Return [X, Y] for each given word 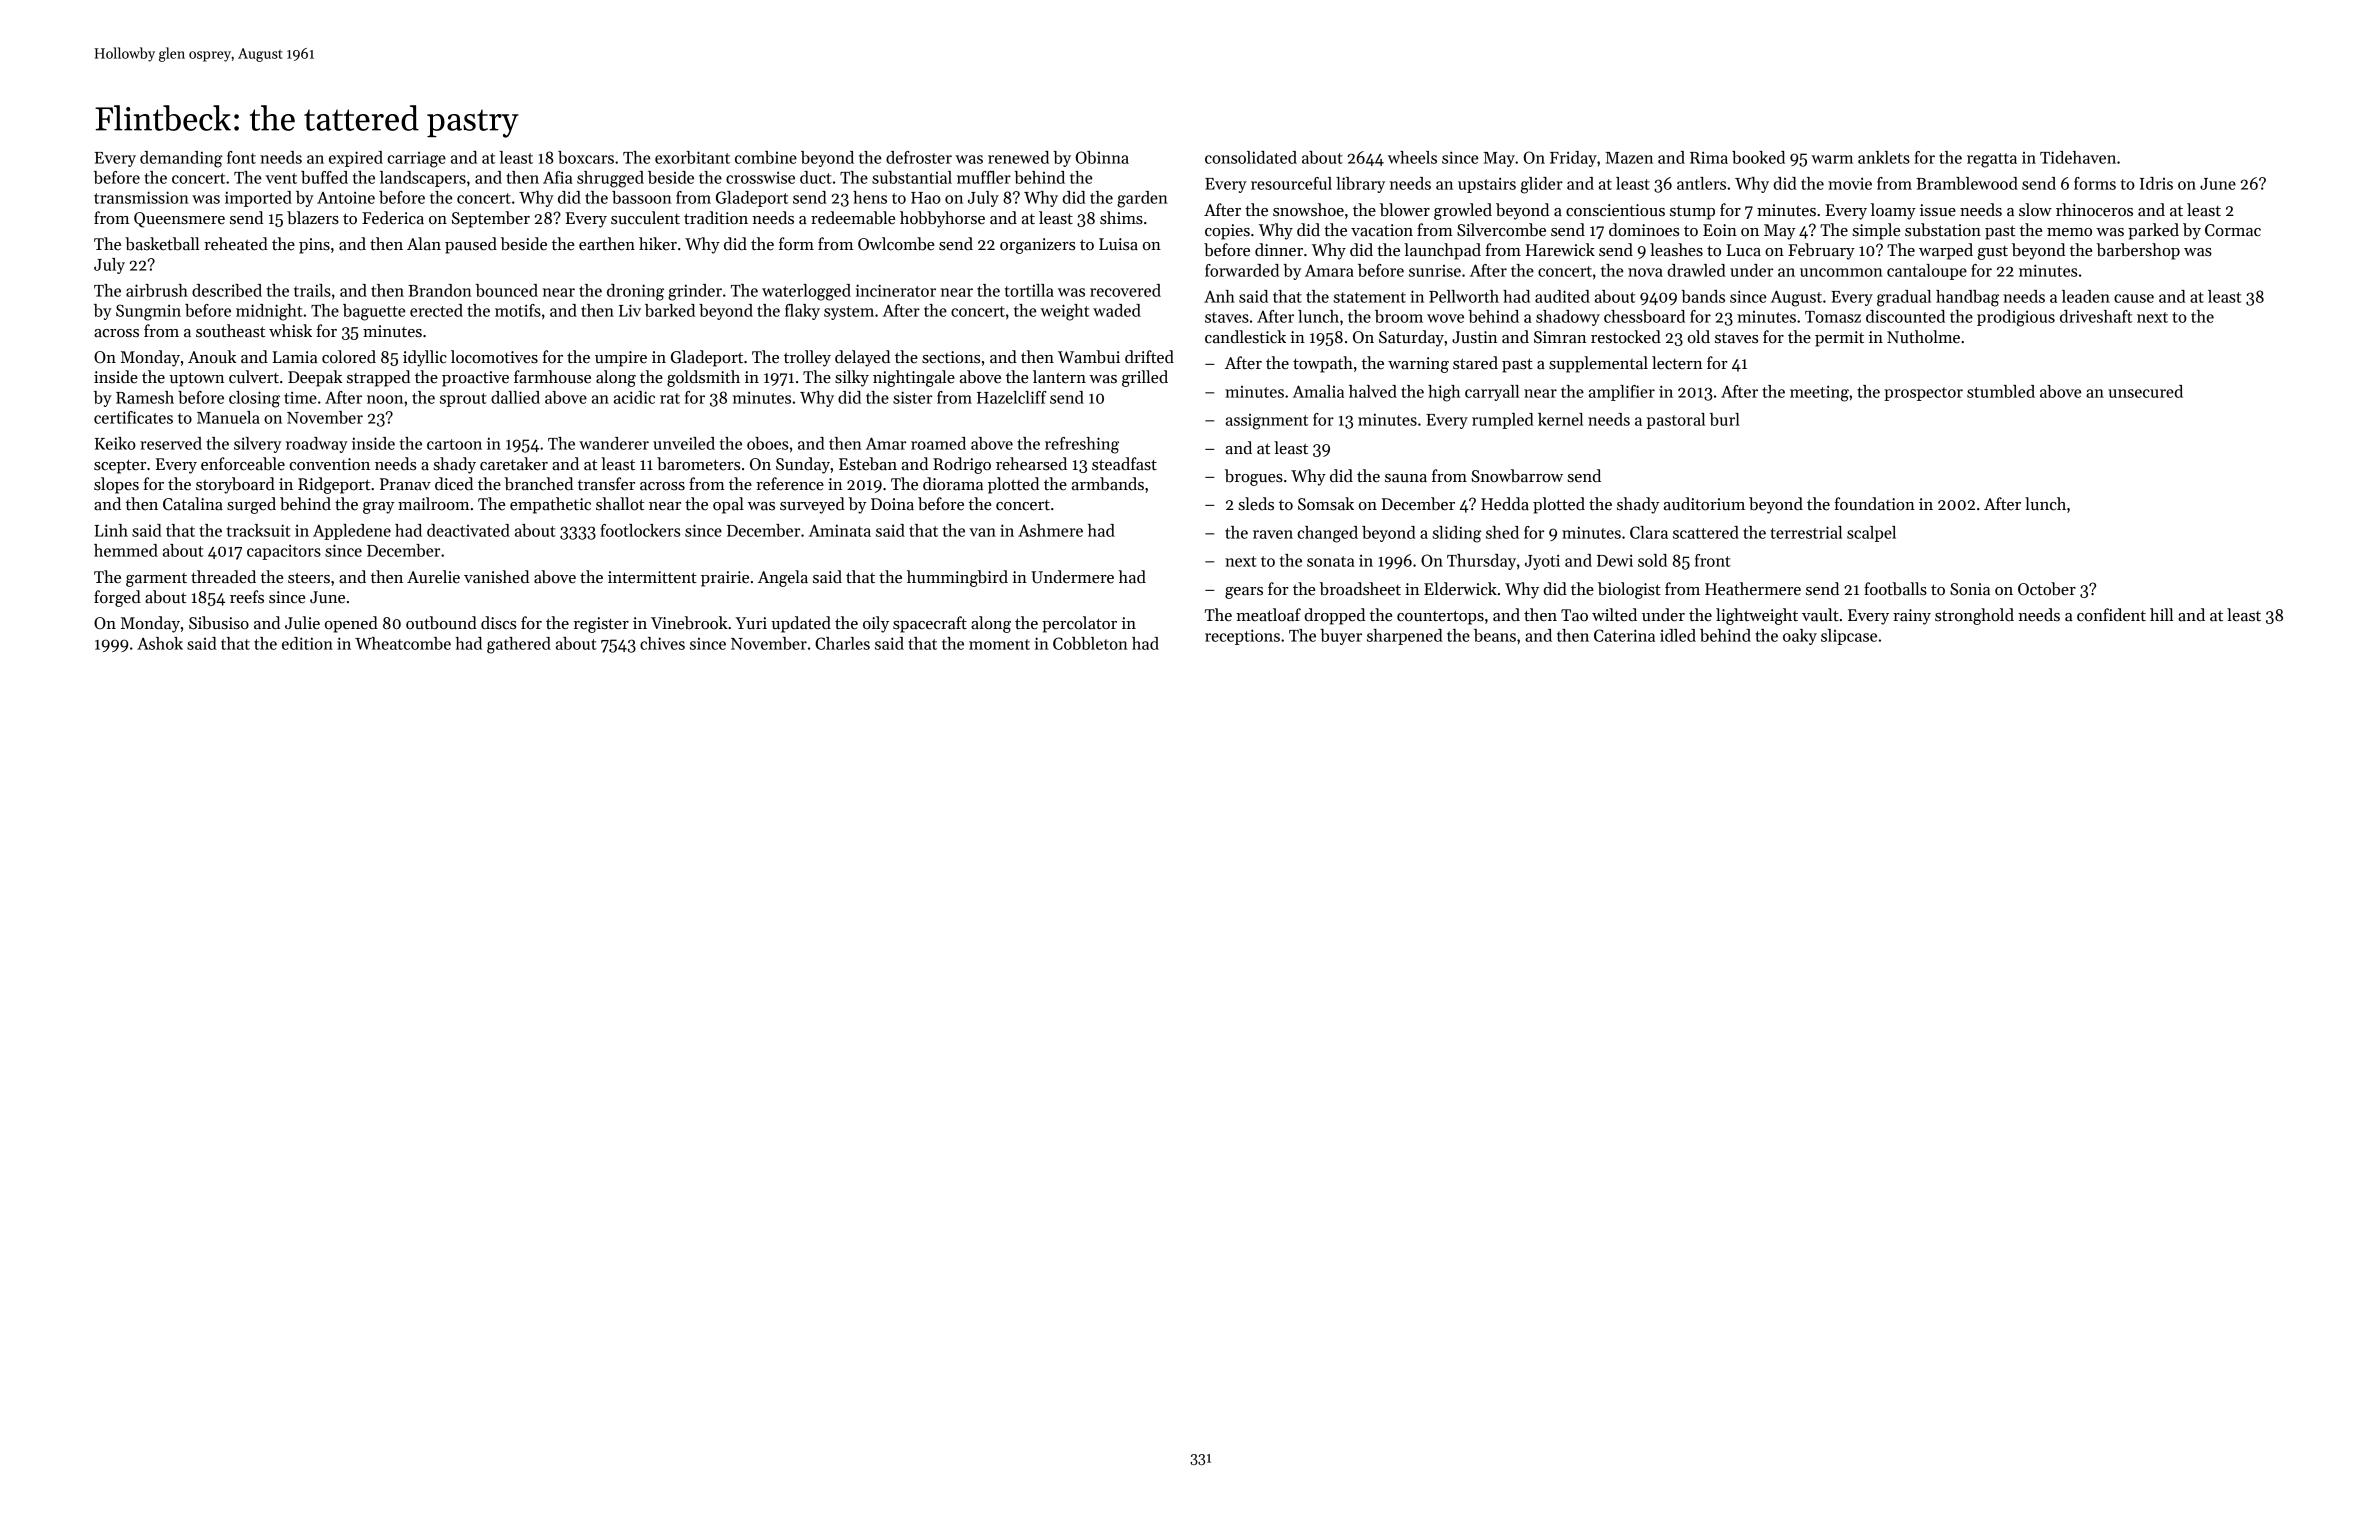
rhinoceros [2094, 210]
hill [2162, 614]
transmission [141, 197]
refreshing [1082, 445]
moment [999, 644]
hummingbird [957, 578]
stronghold [1974, 616]
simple [1876, 231]
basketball [162, 244]
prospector [1923, 394]
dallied [515, 397]
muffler [984, 177]
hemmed [126, 550]
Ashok [160, 643]
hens [870, 197]
